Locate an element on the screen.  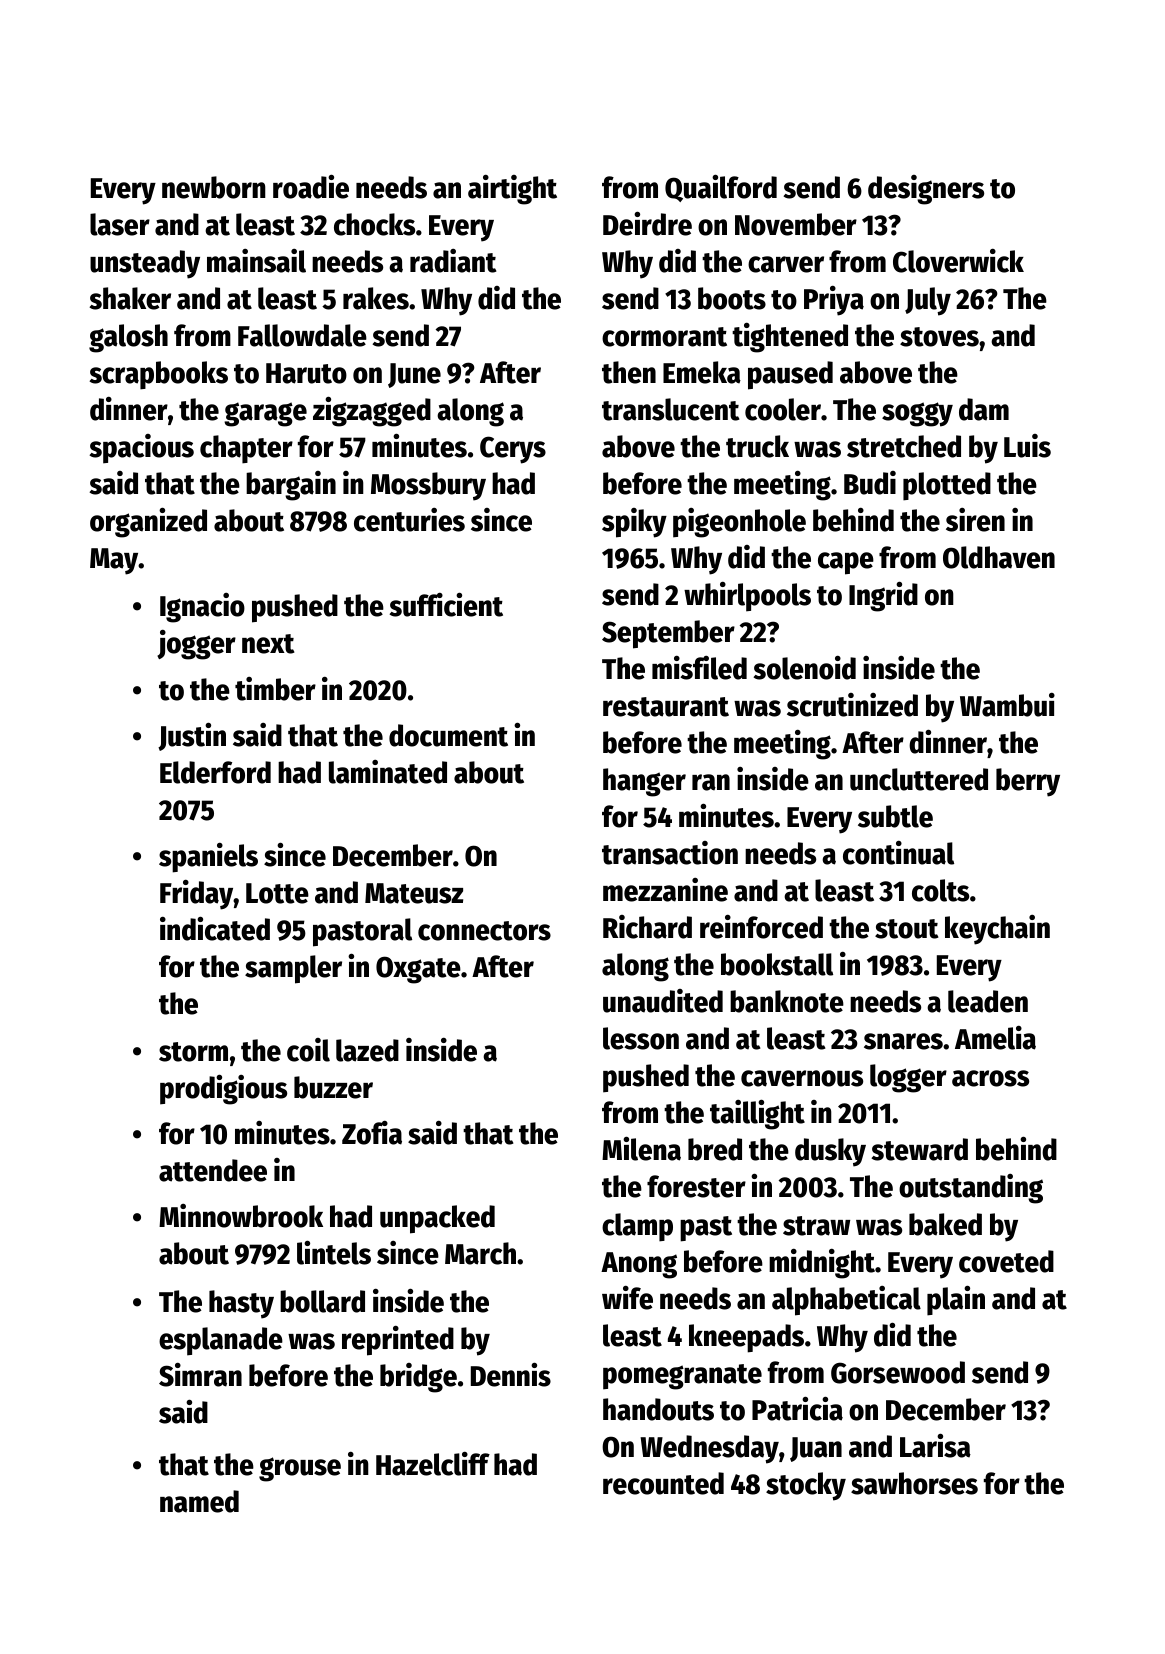
designers is located at coordinates (926, 190).
